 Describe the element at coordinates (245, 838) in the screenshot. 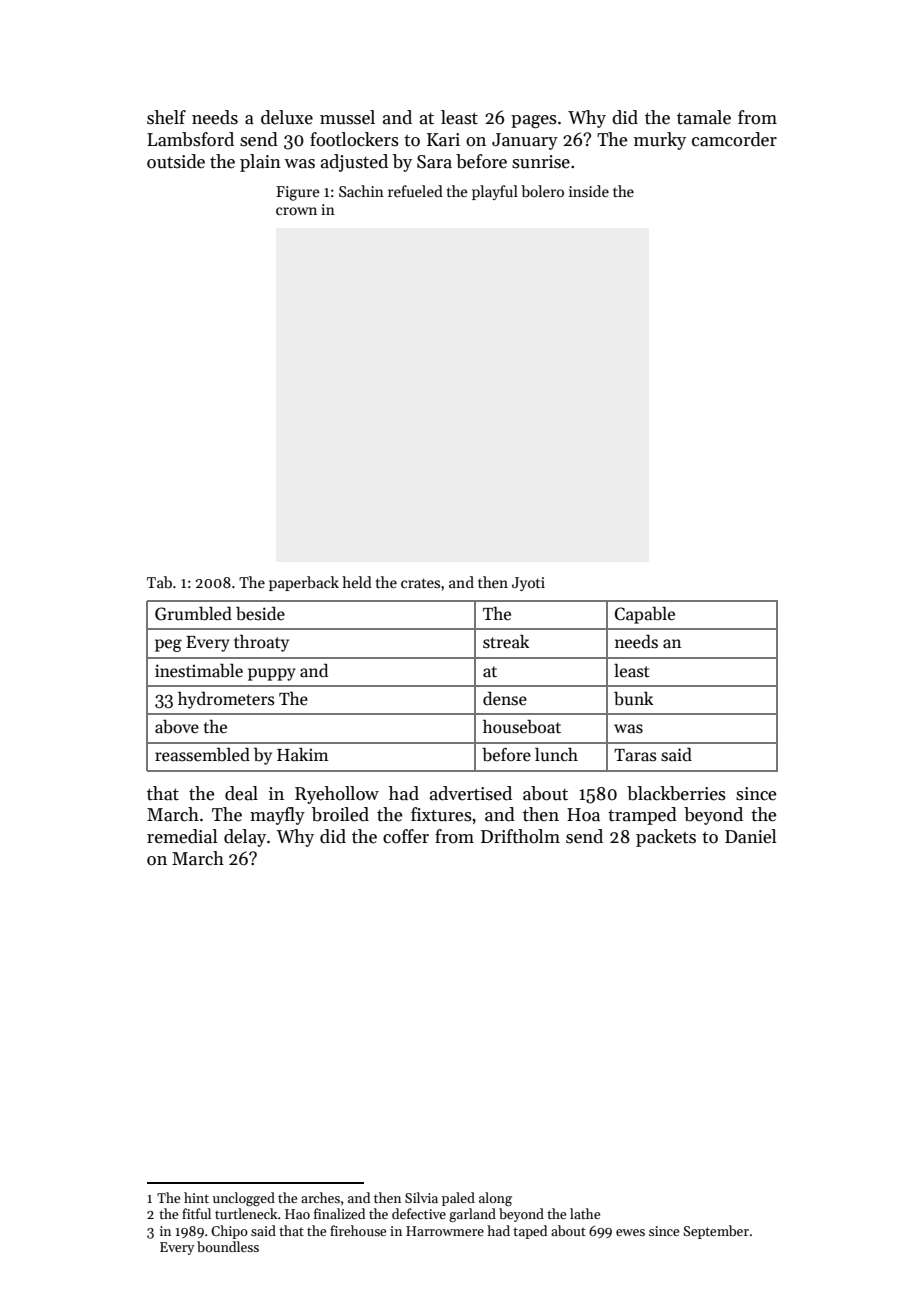

I see `delay` at that location.
